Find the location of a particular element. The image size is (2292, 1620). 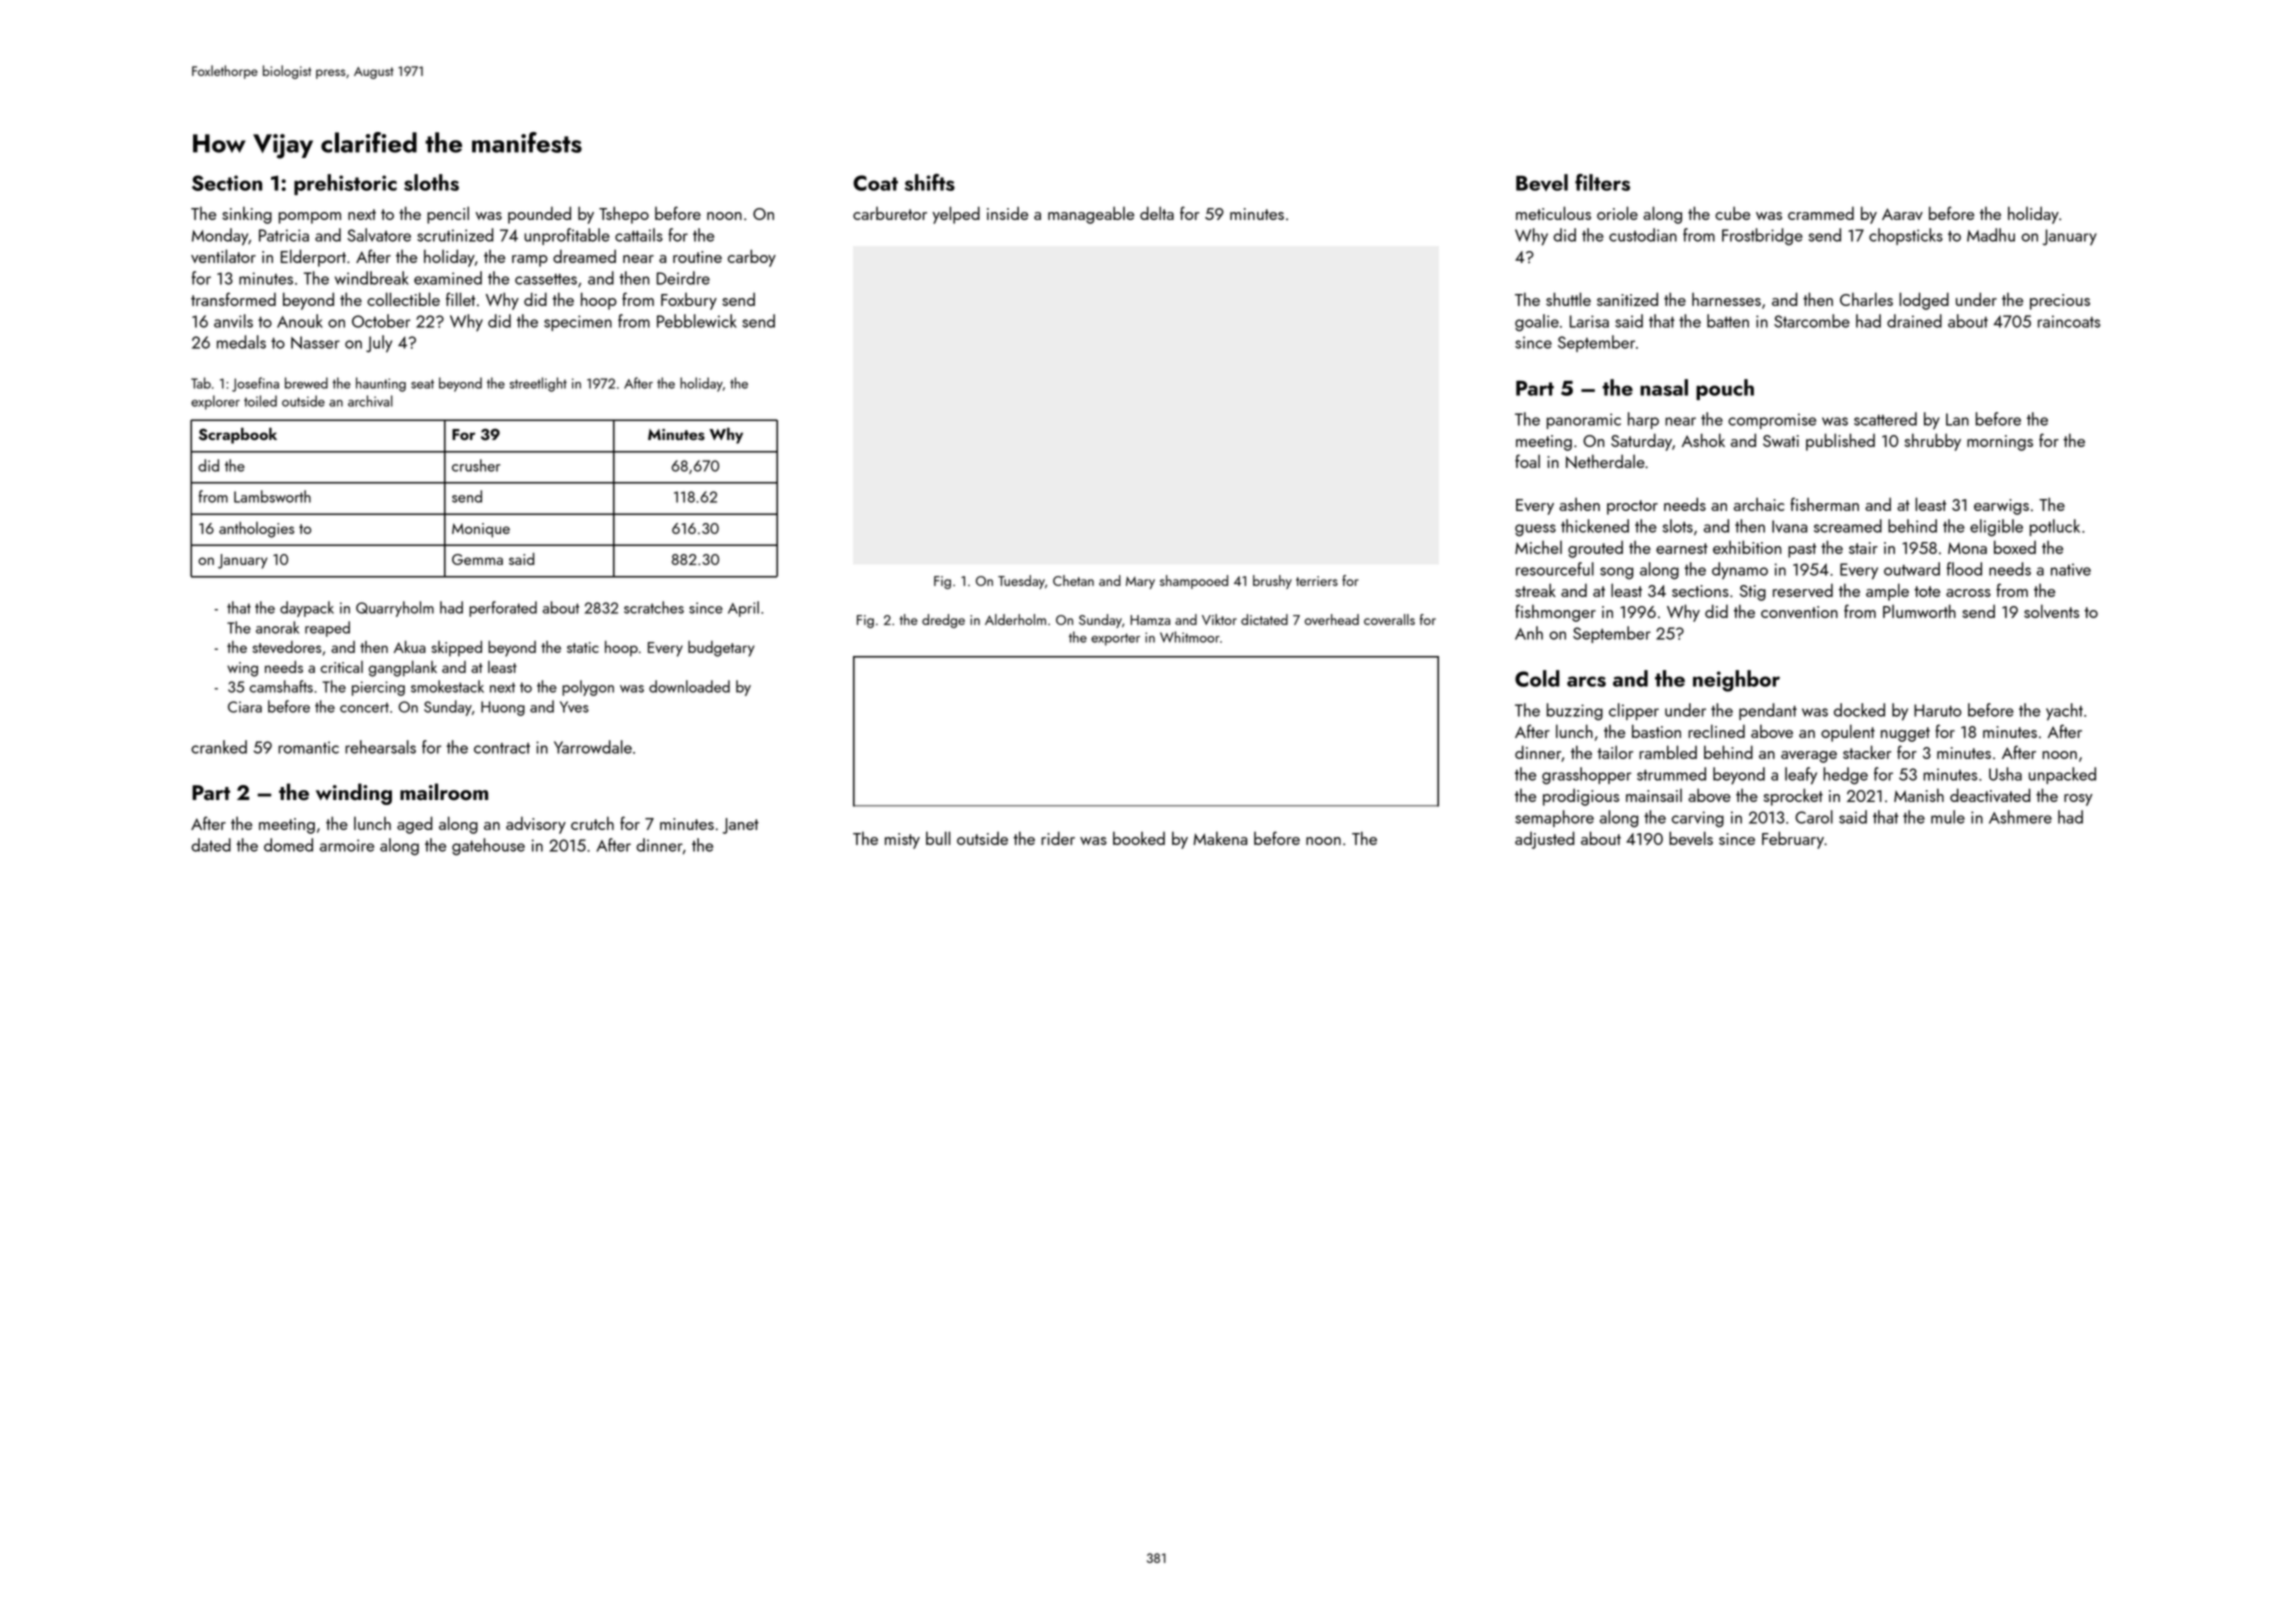

Foxbury is located at coordinates (689, 301).
